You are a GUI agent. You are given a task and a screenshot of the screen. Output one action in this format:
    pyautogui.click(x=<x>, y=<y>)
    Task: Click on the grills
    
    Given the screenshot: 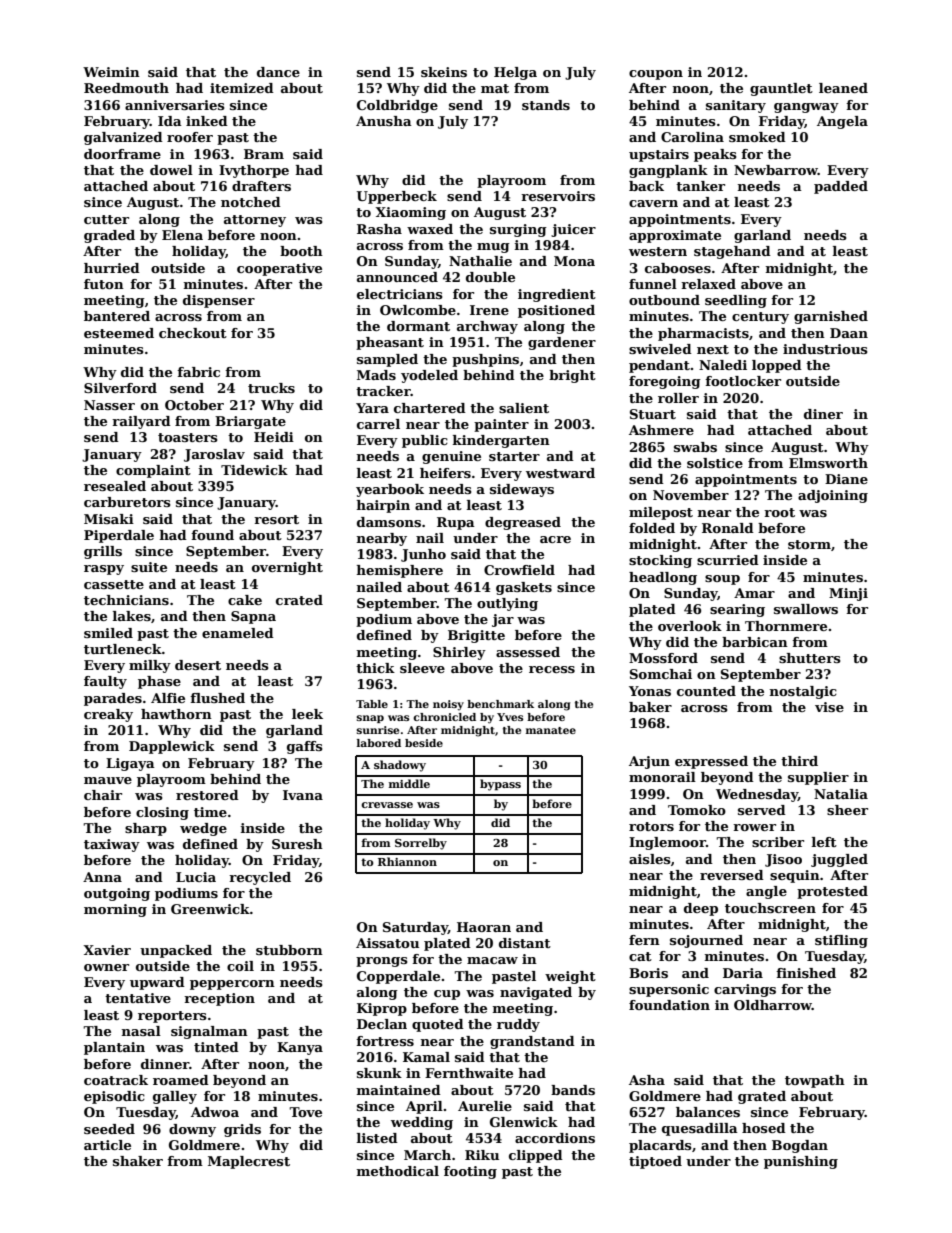 What is the action you would take?
    pyautogui.click(x=103, y=552)
